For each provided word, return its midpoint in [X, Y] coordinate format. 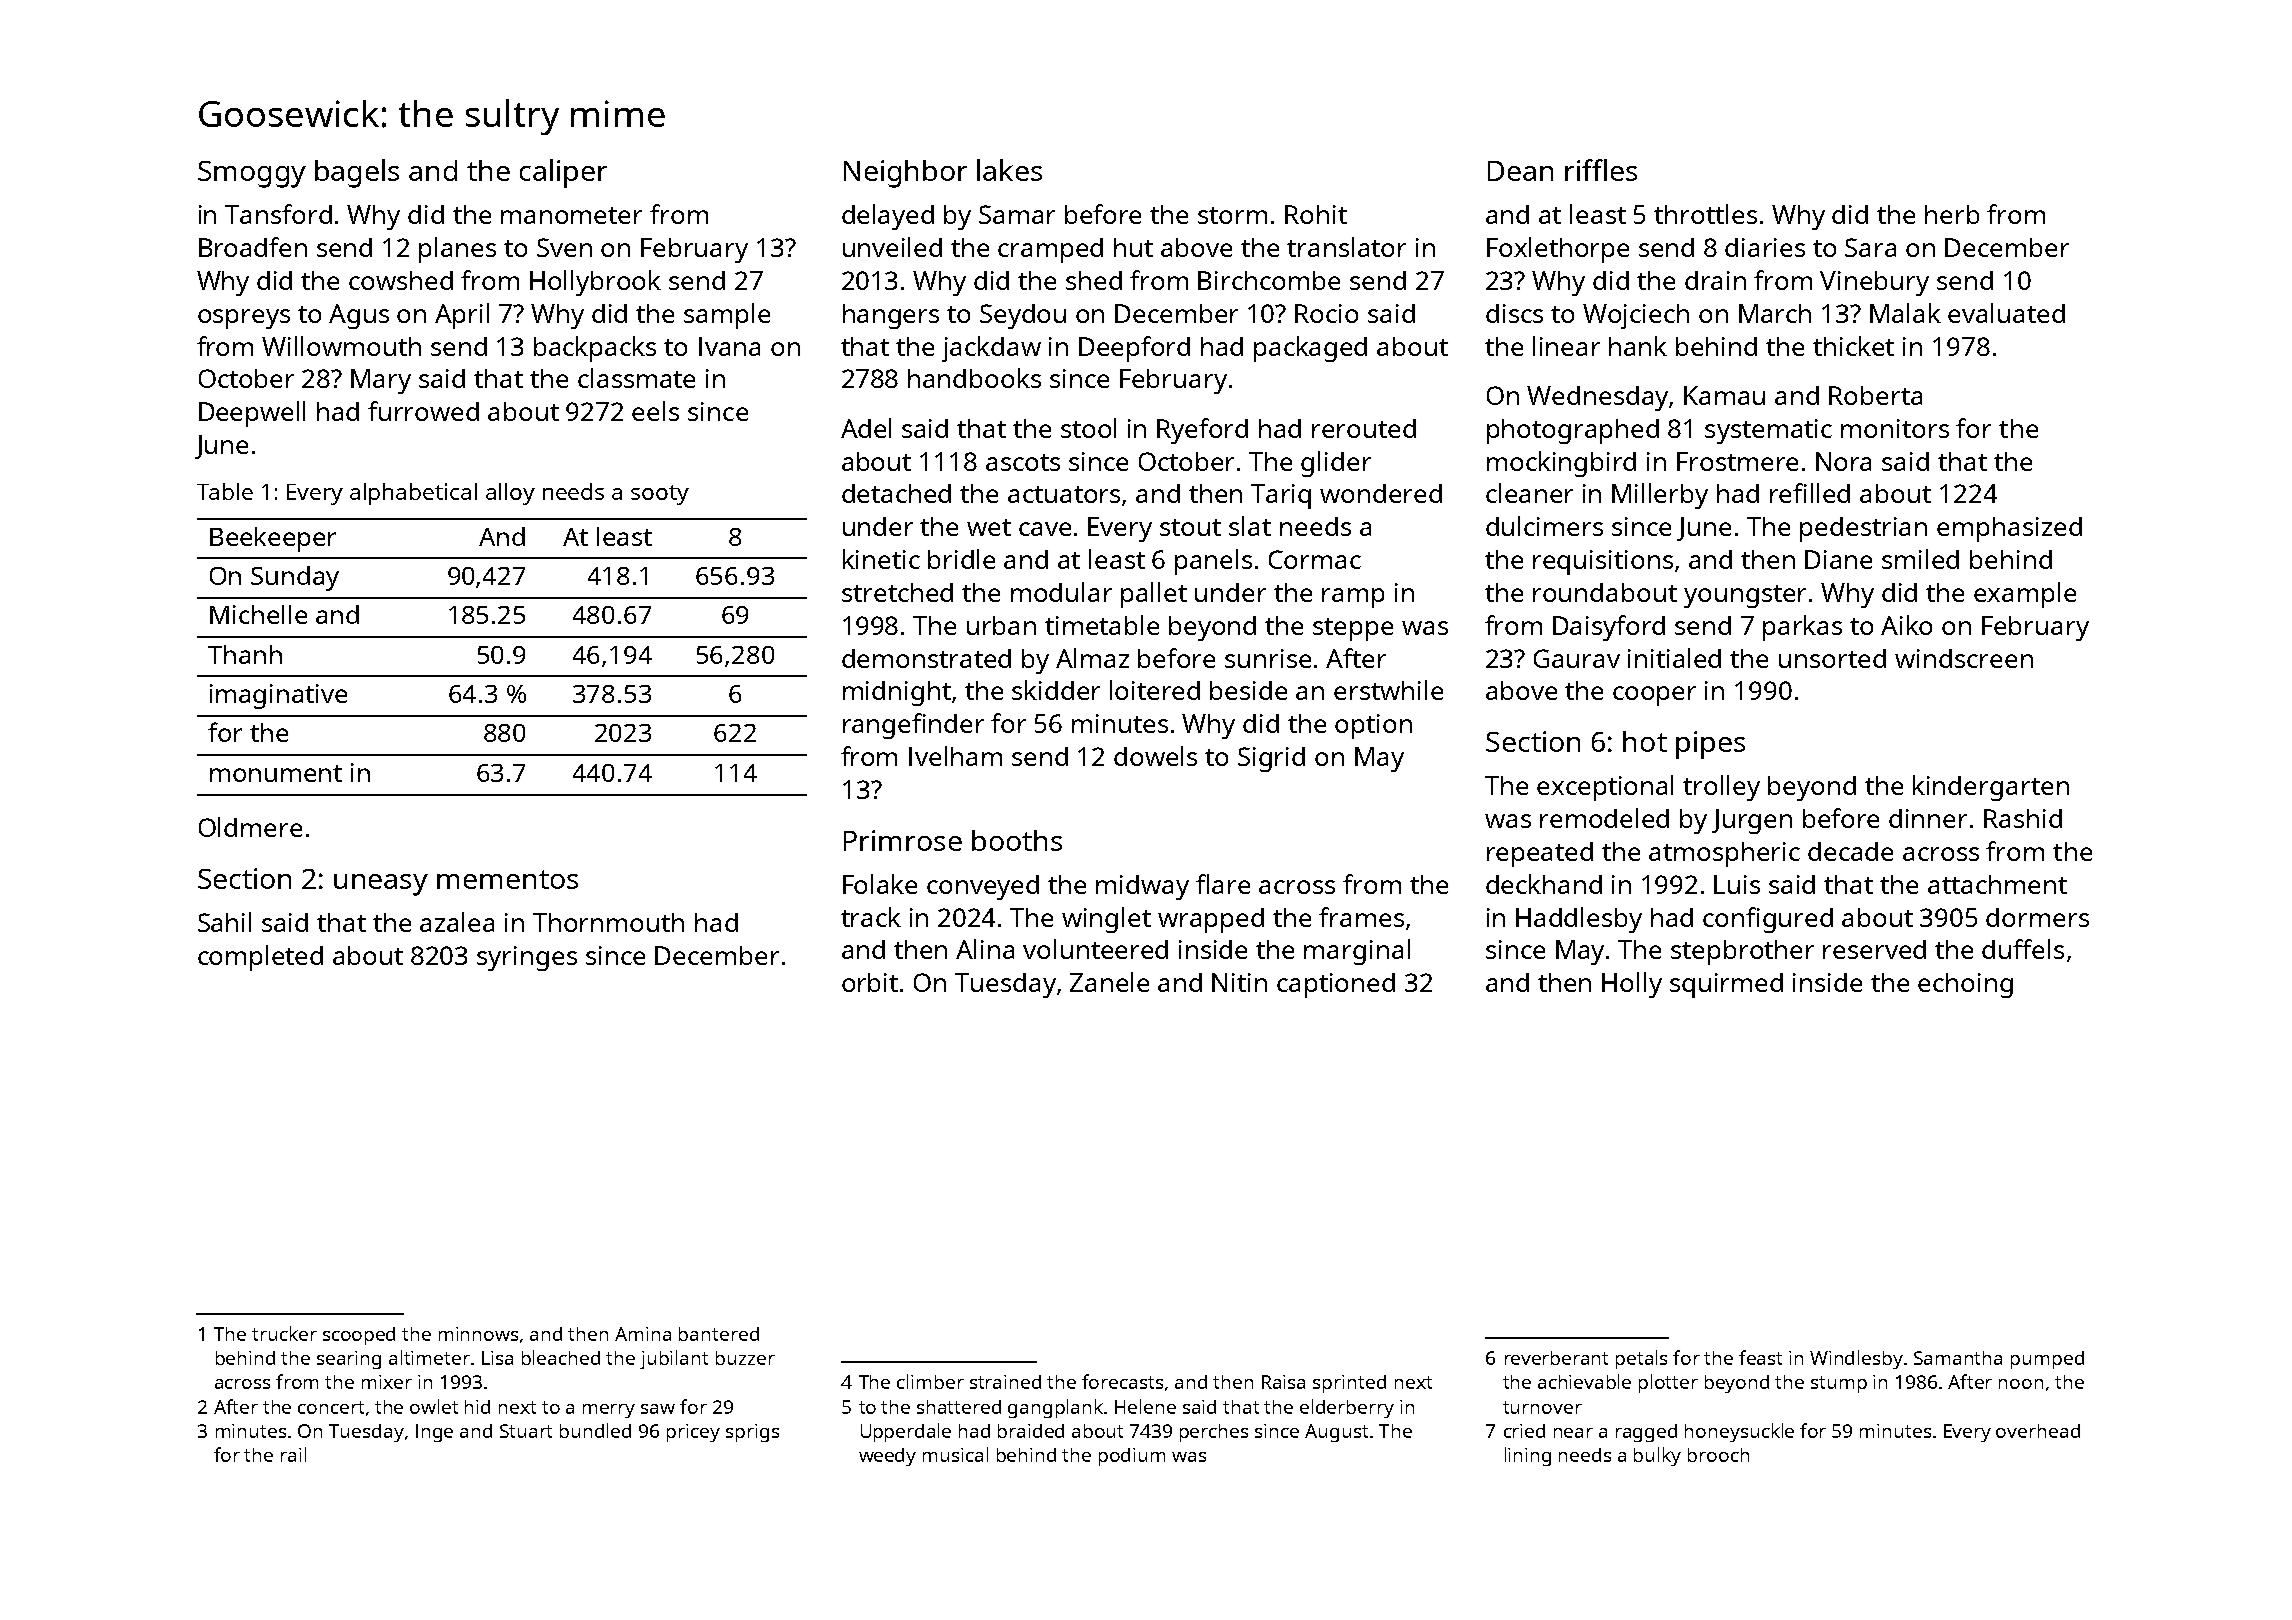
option [1373, 726]
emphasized [2009, 529]
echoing [1965, 985]
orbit [870, 982]
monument [276, 773]
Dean [1520, 171]
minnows [478, 1334]
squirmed [1726, 985]
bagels [357, 173]
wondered [1381, 493]
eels [655, 411]
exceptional [1605, 788]
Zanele [1109, 982]
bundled [595, 1430]
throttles [1705, 214]
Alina [985, 949]
